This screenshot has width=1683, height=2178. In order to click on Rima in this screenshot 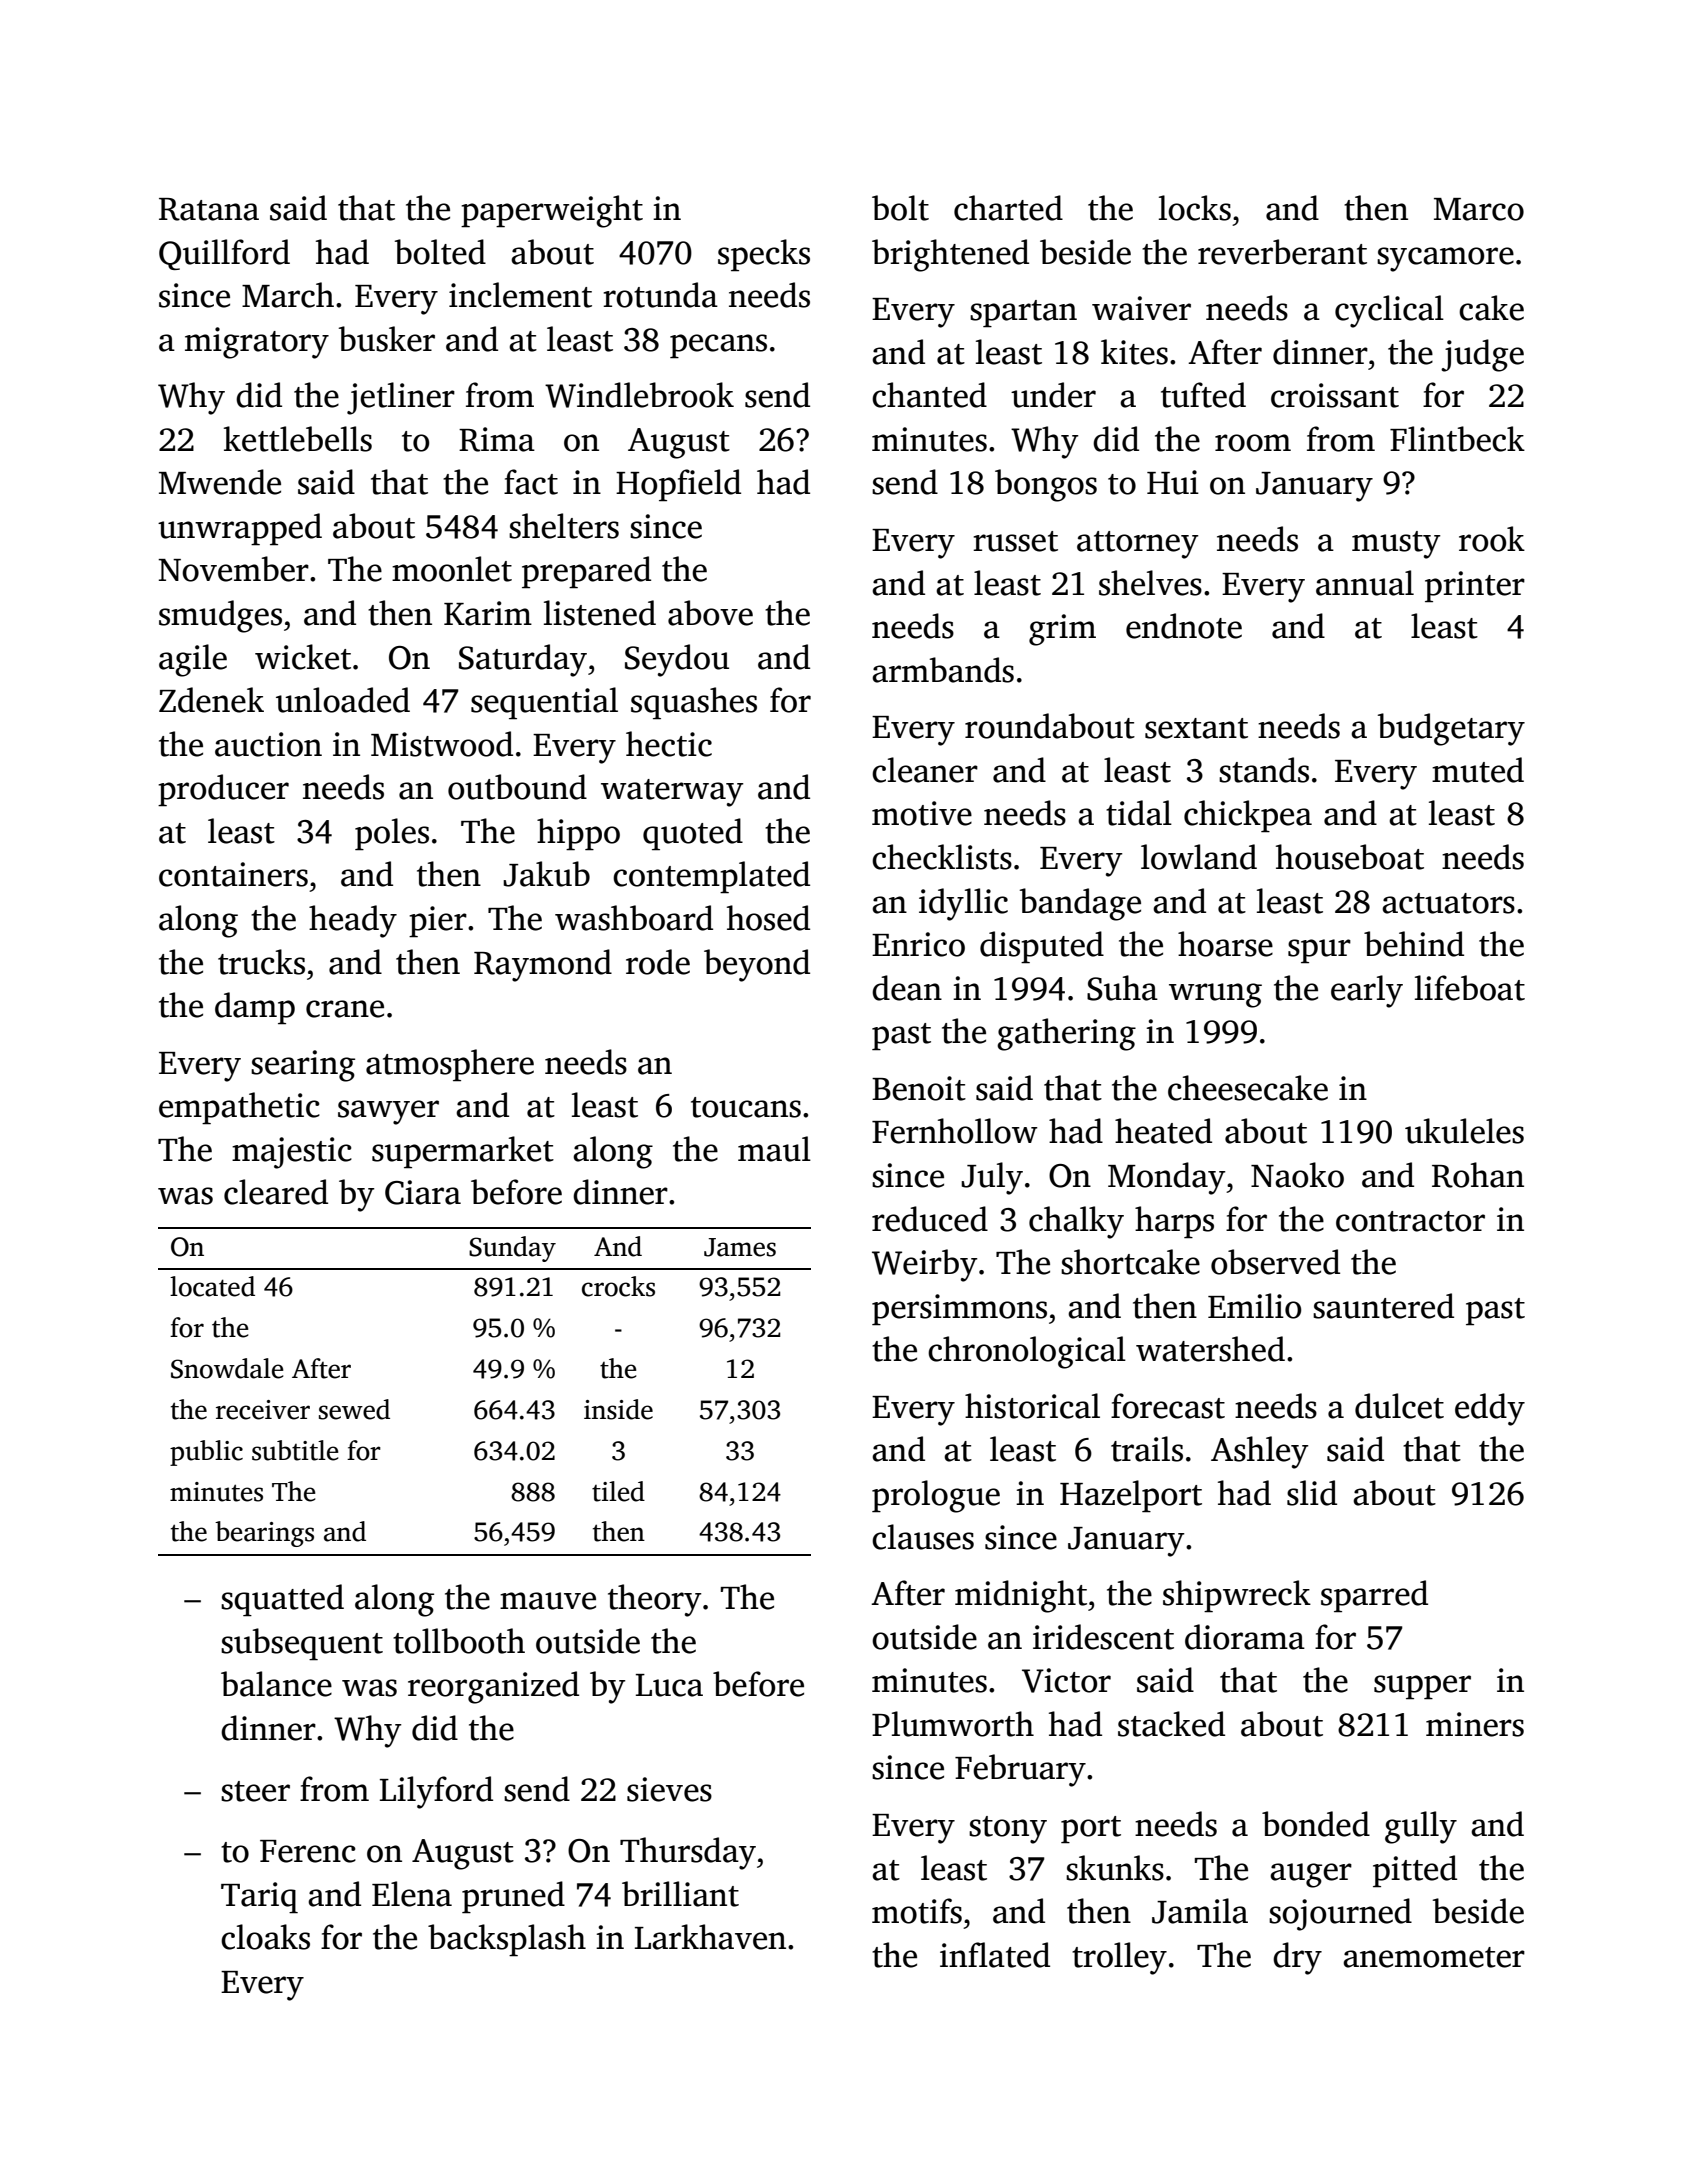, I will do `click(497, 439)`.
